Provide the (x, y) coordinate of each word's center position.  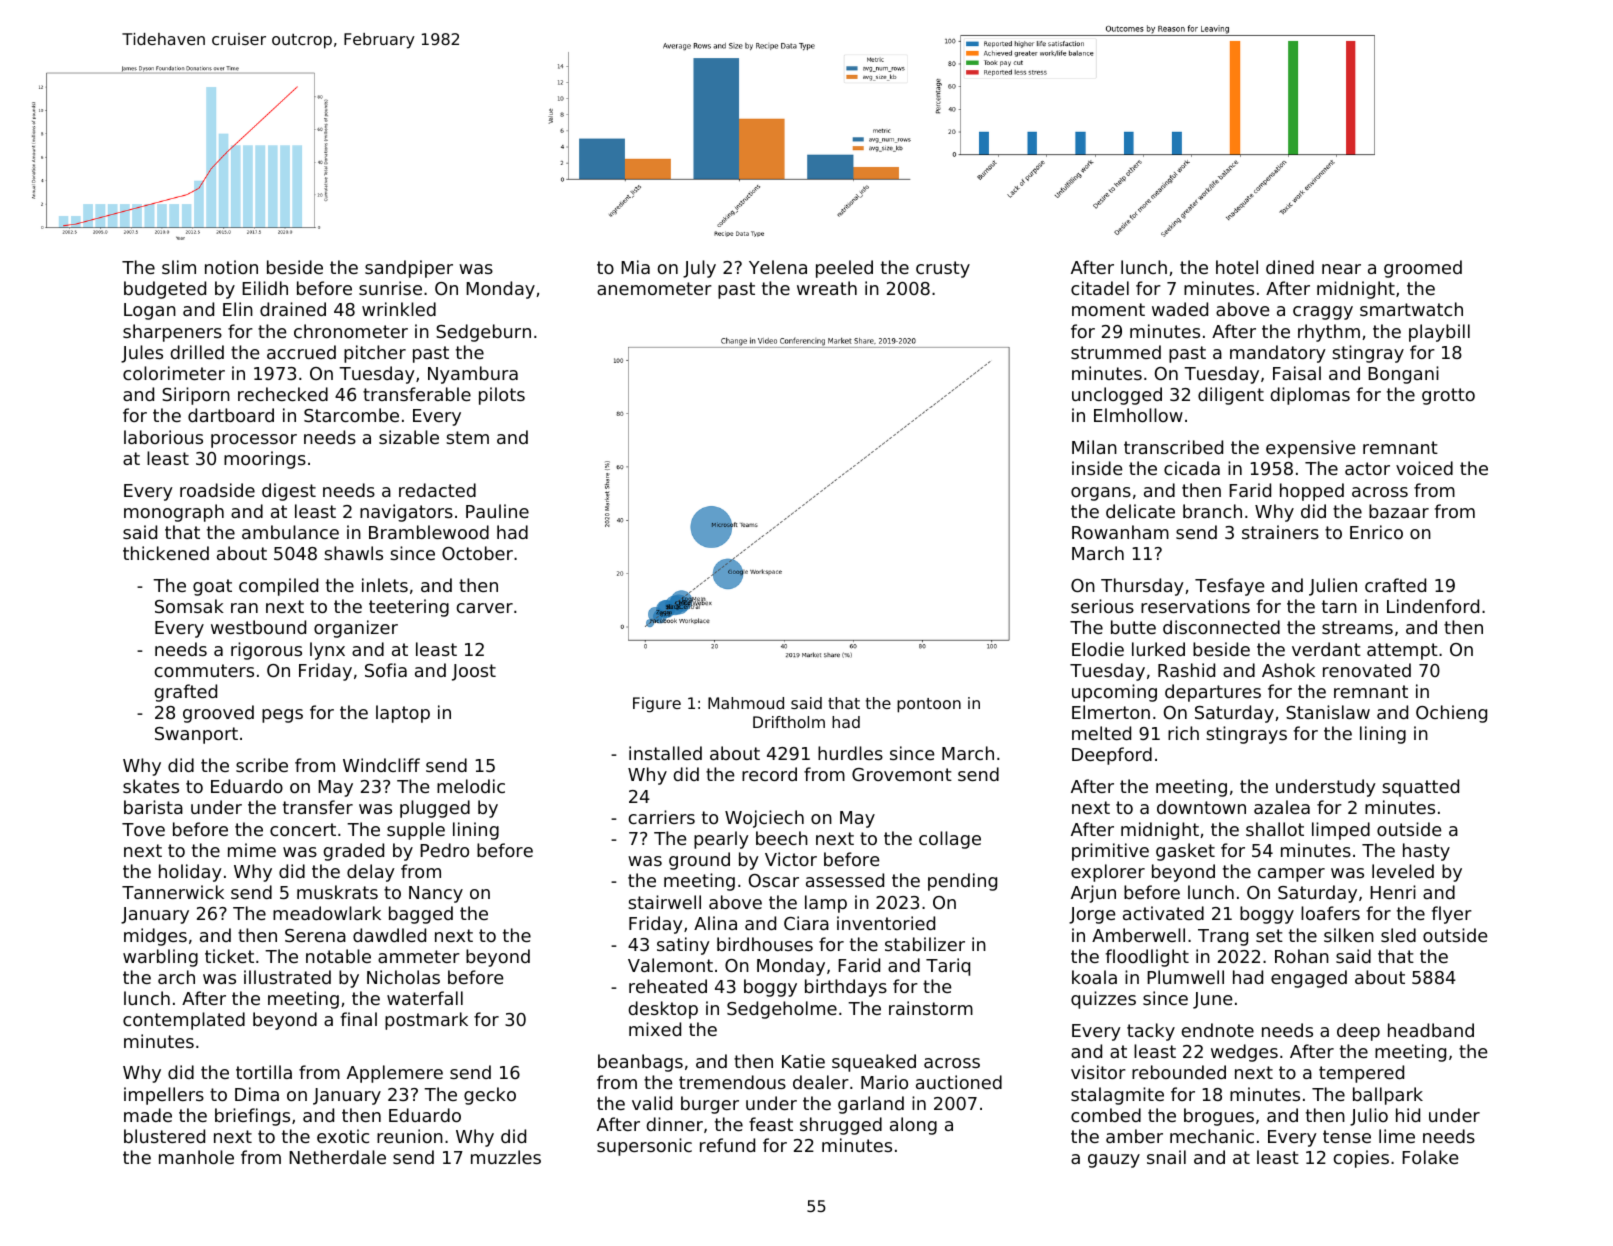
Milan (1094, 447)
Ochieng (1451, 714)
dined (1290, 267)
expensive (1310, 449)
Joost (474, 672)
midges (155, 937)
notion (231, 267)
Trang (1223, 937)
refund (727, 1145)
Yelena (778, 267)
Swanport (196, 735)
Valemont (670, 965)
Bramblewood (429, 532)
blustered (164, 1136)
